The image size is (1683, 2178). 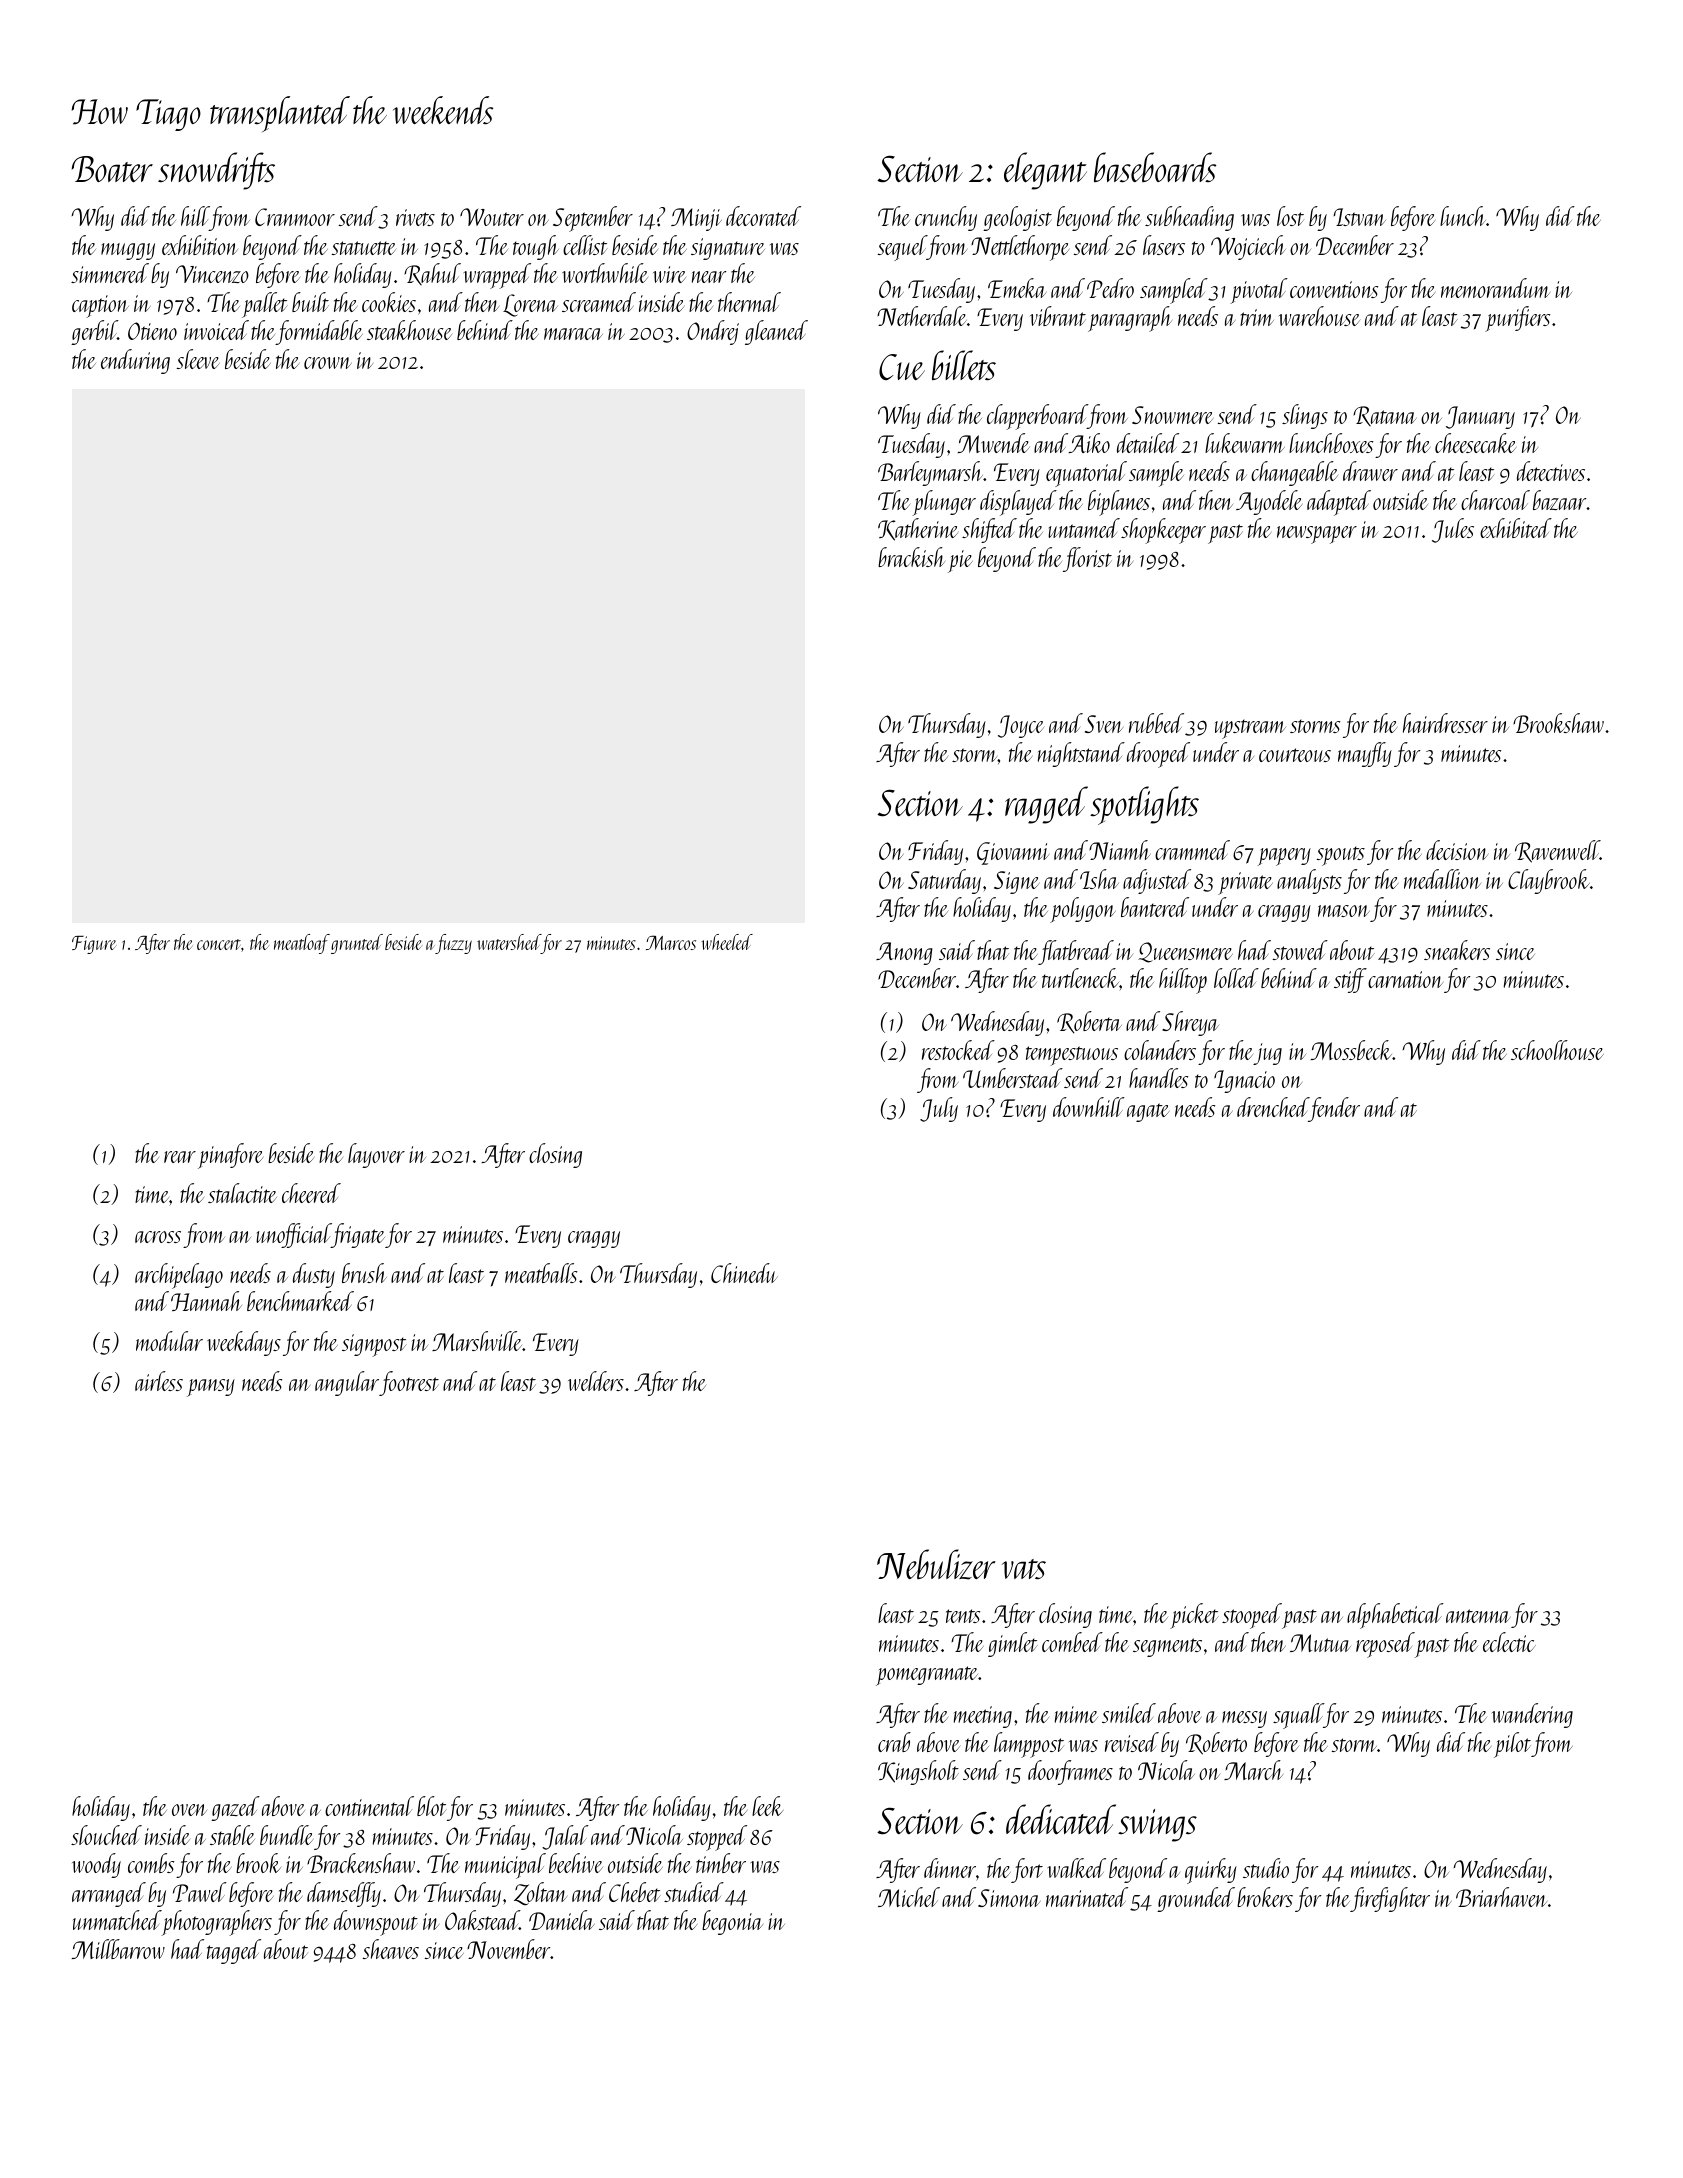 I want to click on brackish, so click(x=911, y=557).
